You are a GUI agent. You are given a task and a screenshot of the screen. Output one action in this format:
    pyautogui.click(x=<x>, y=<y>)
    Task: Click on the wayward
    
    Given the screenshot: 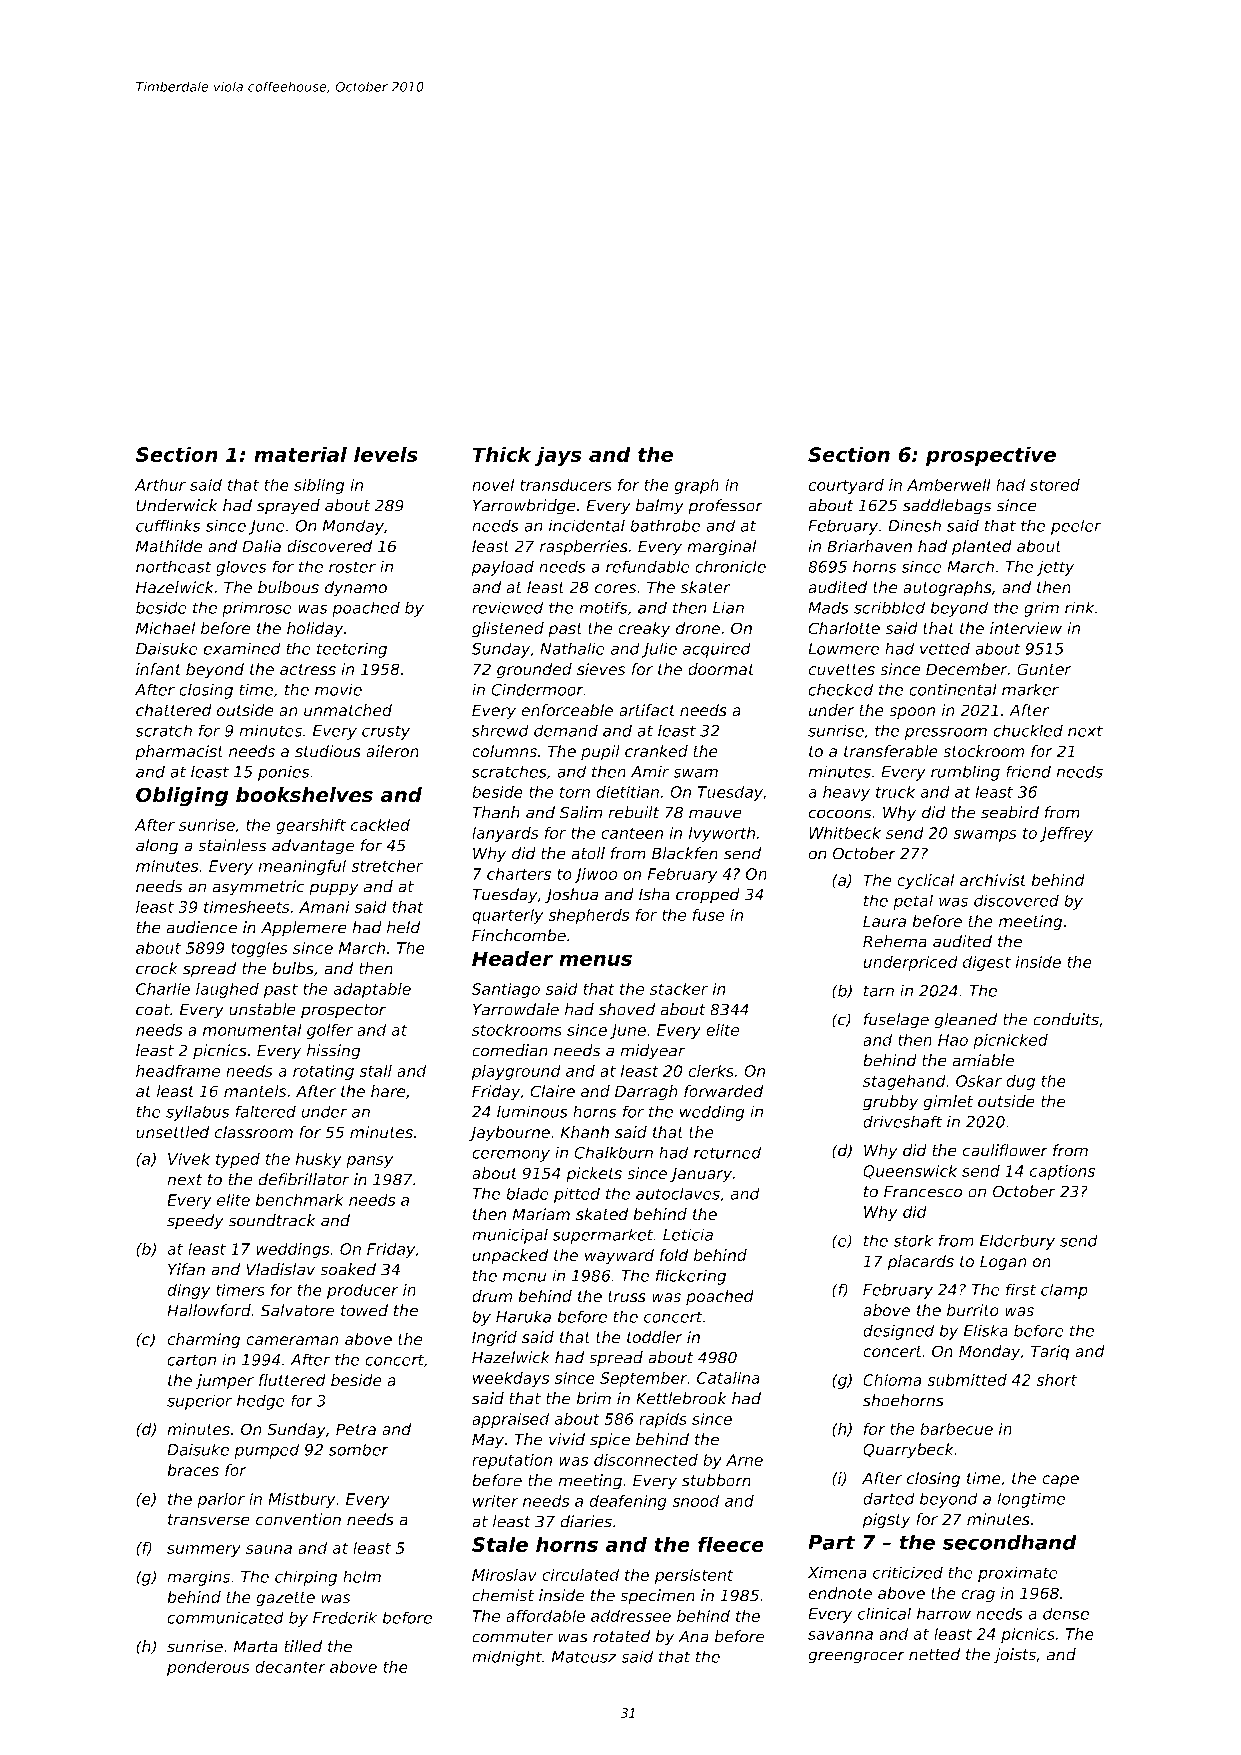 What is the action you would take?
    pyautogui.click(x=619, y=1257)
